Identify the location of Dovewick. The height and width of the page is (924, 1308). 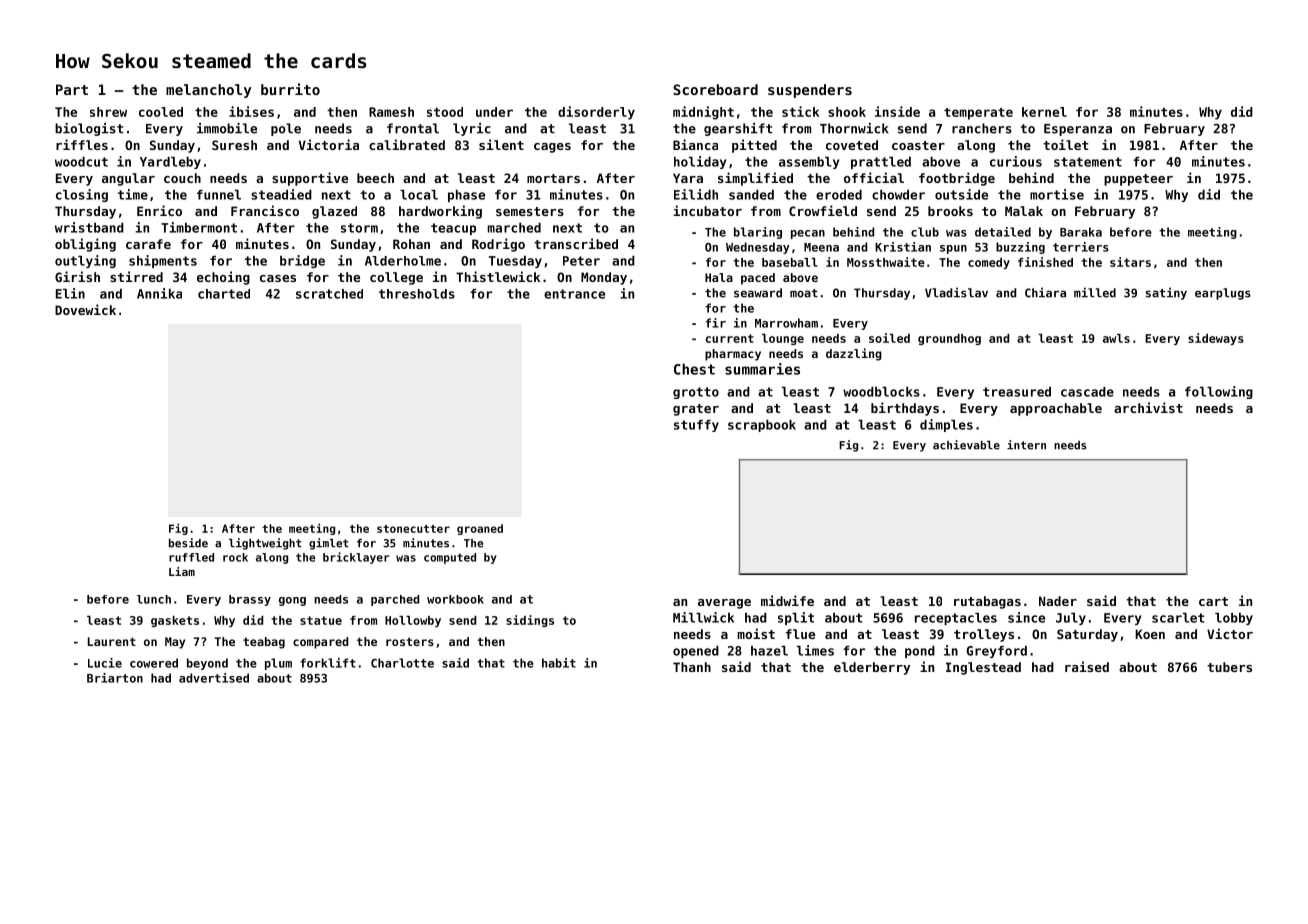
(85, 309).
